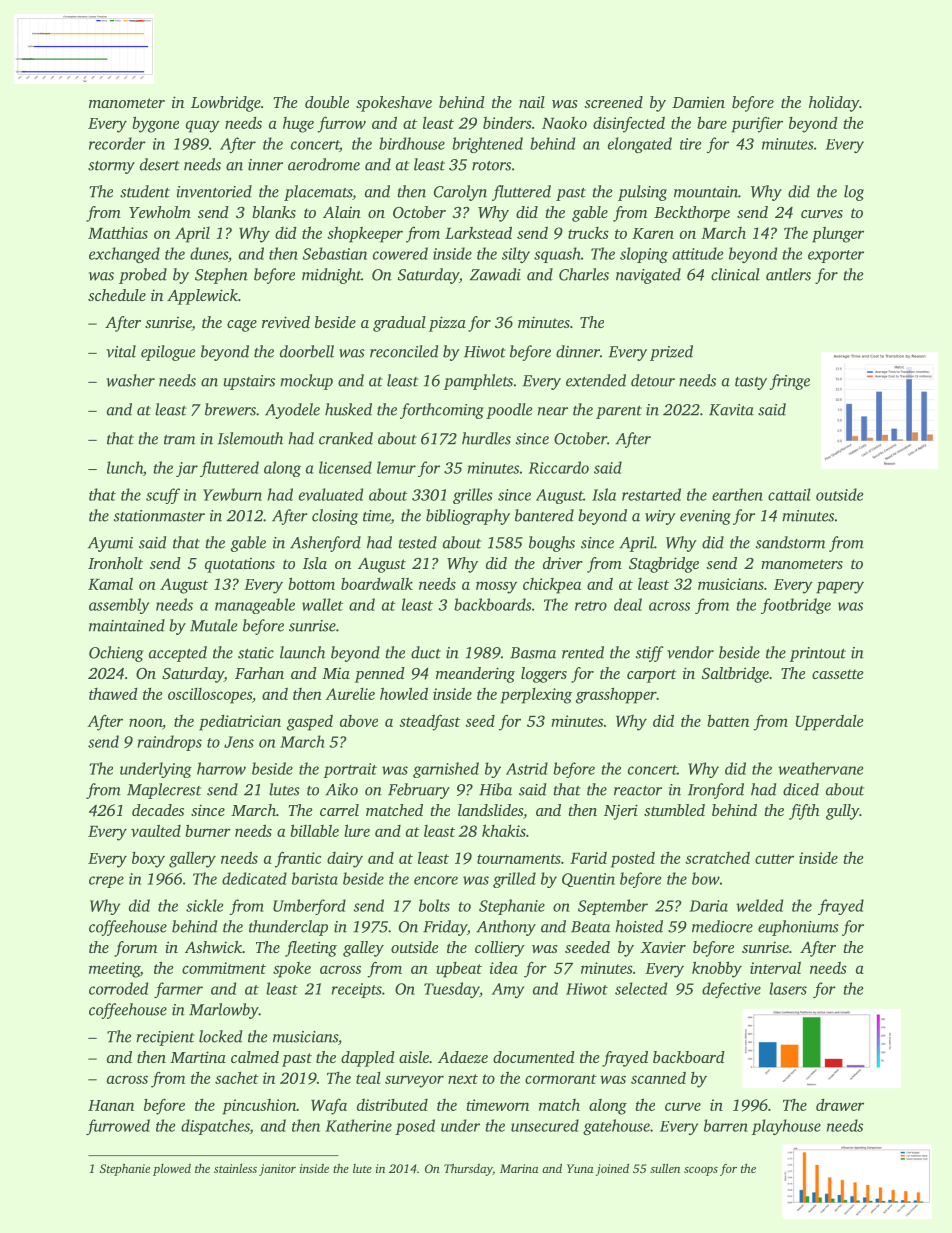 This screenshot has width=952, height=1233. What do you see at coordinates (214, 191) in the screenshot?
I see `inventoried` at bounding box center [214, 191].
